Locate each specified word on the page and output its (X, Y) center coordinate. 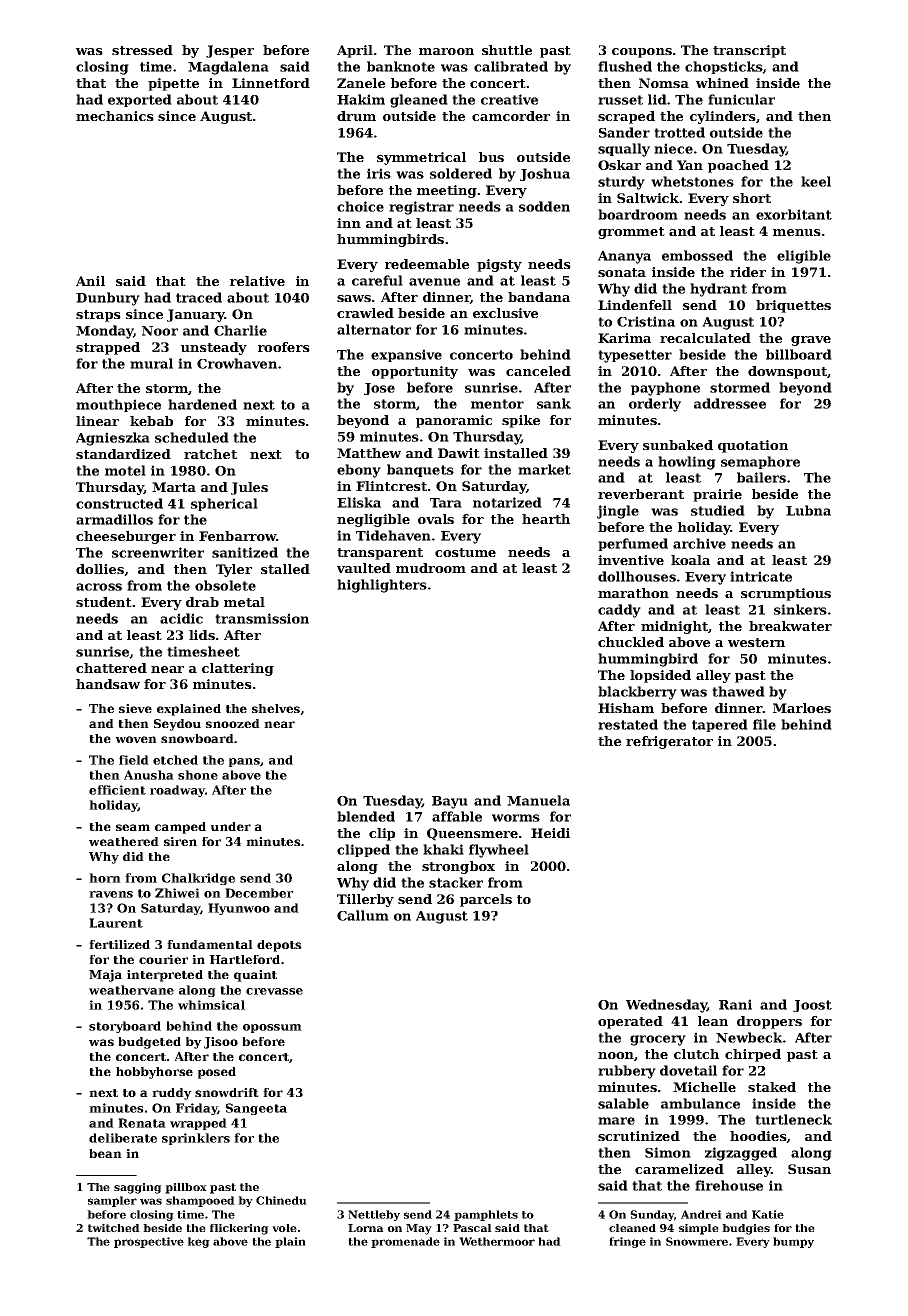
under (231, 826)
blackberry (637, 693)
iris (379, 173)
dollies (100, 569)
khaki (443, 849)
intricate (761, 576)
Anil (90, 281)
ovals (436, 519)
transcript (749, 51)
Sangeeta (256, 1109)
